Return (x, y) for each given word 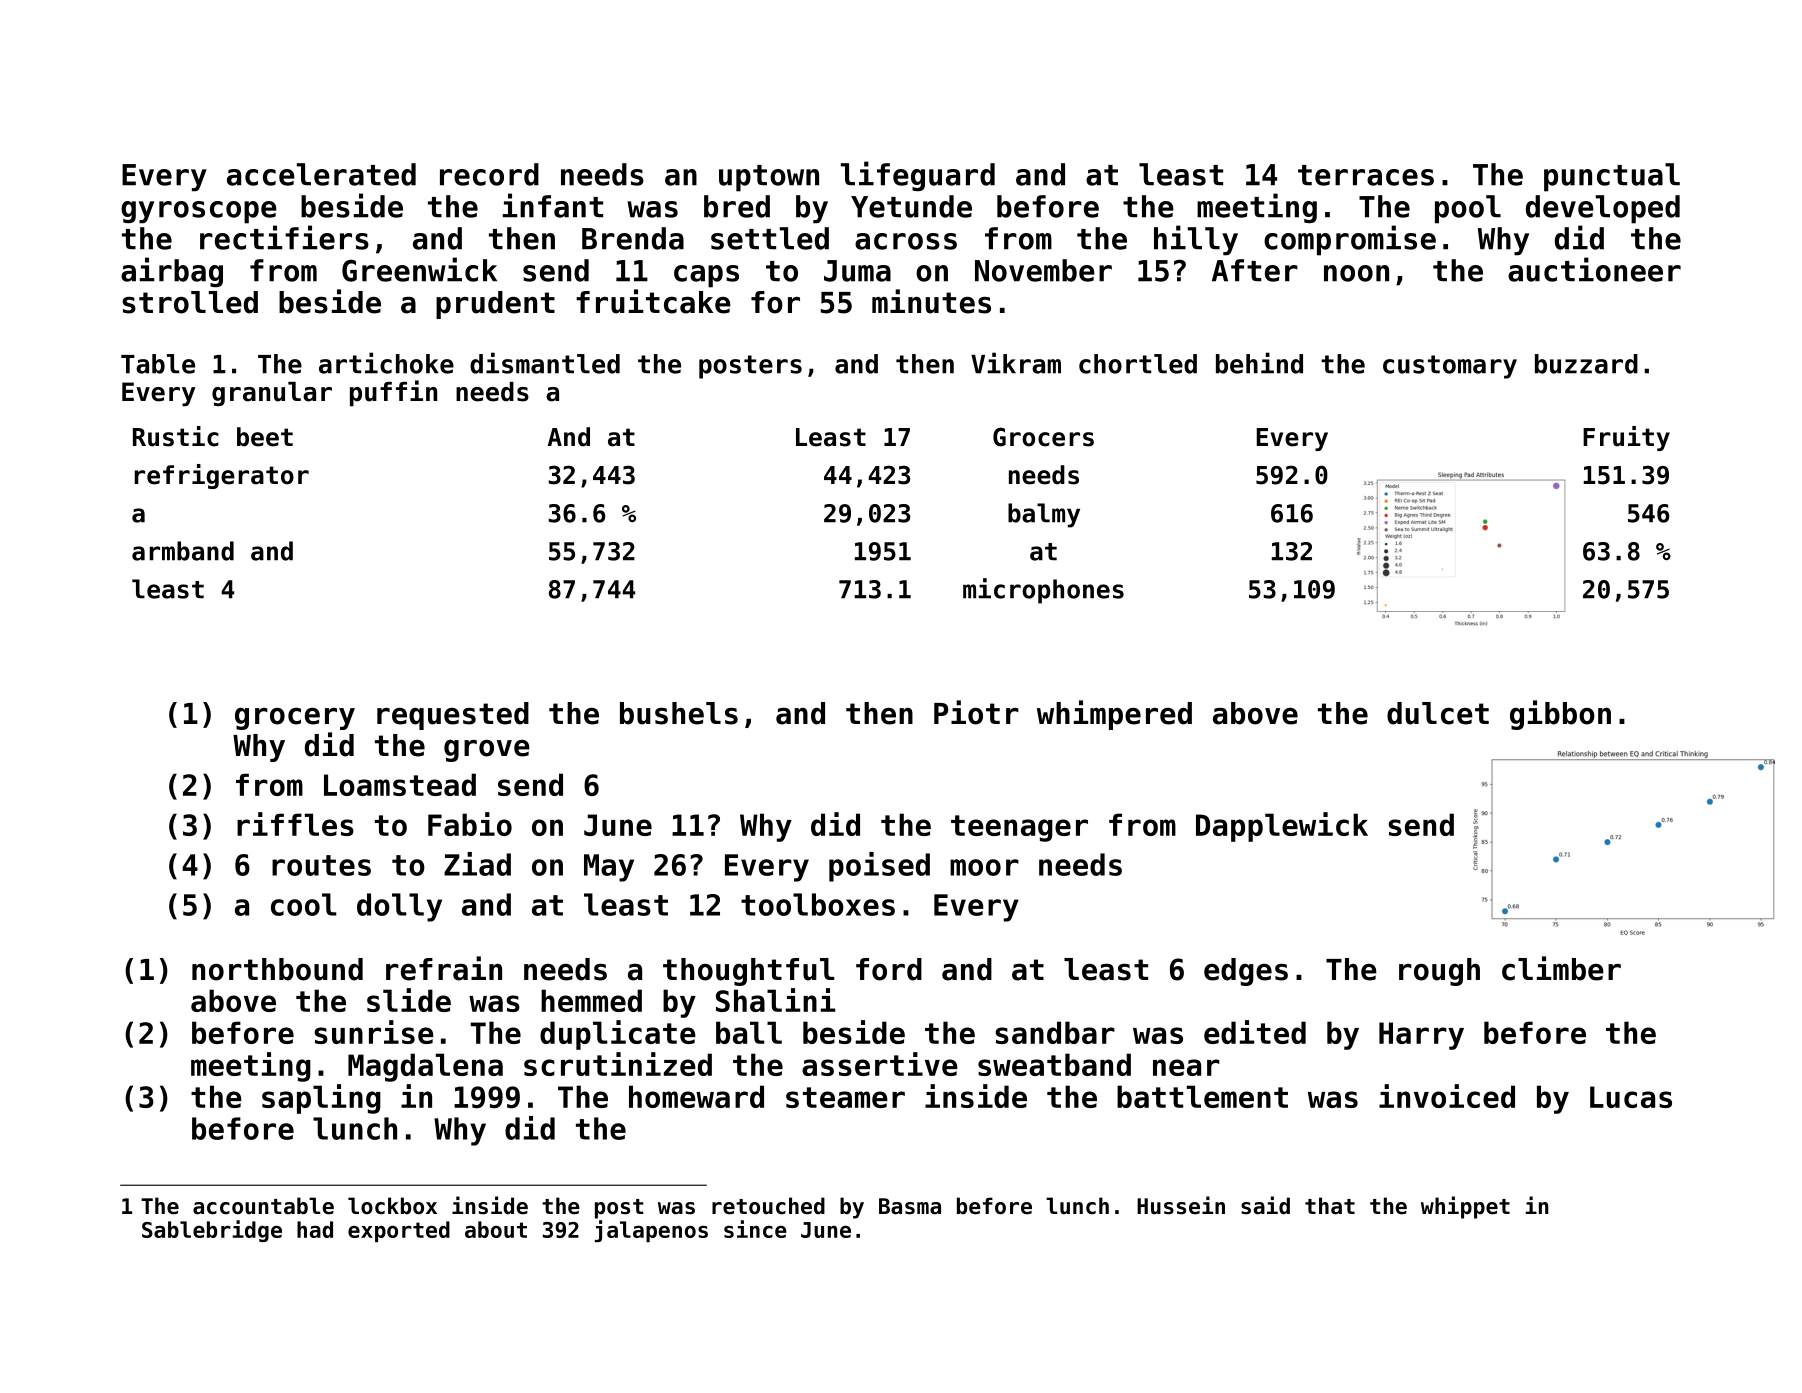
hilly (1196, 240)
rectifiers (284, 237)
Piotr (976, 712)
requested (453, 716)
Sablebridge (212, 1231)
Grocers (1043, 437)
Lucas (1631, 1097)
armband (183, 551)
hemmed (591, 1000)
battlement (1202, 1096)
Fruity (1626, 438)
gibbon (1560, 715)
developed (1603, 209)
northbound (277, 969)
